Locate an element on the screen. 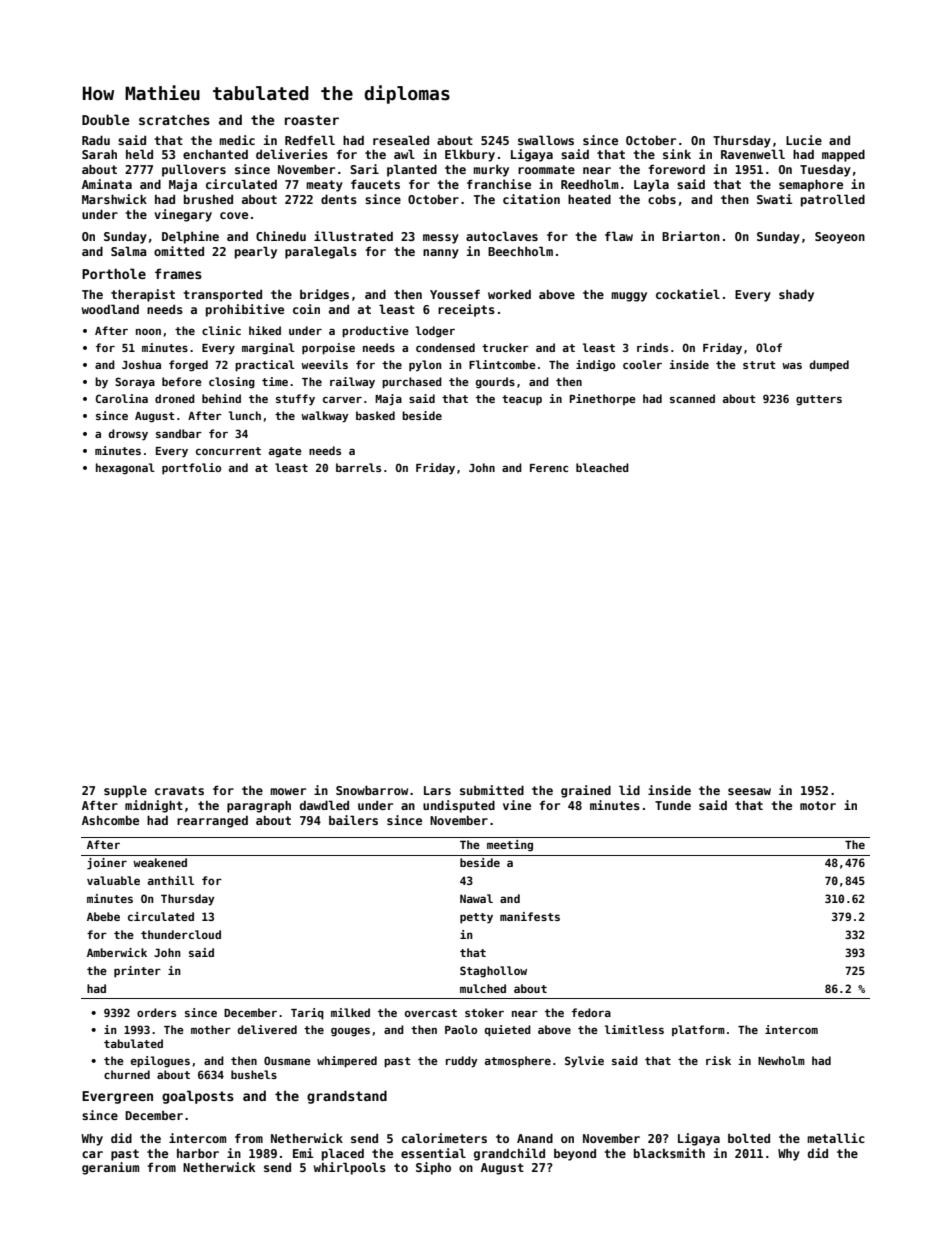 The image size is (952, 1233). churned is located at coordinates (127, 1074).
